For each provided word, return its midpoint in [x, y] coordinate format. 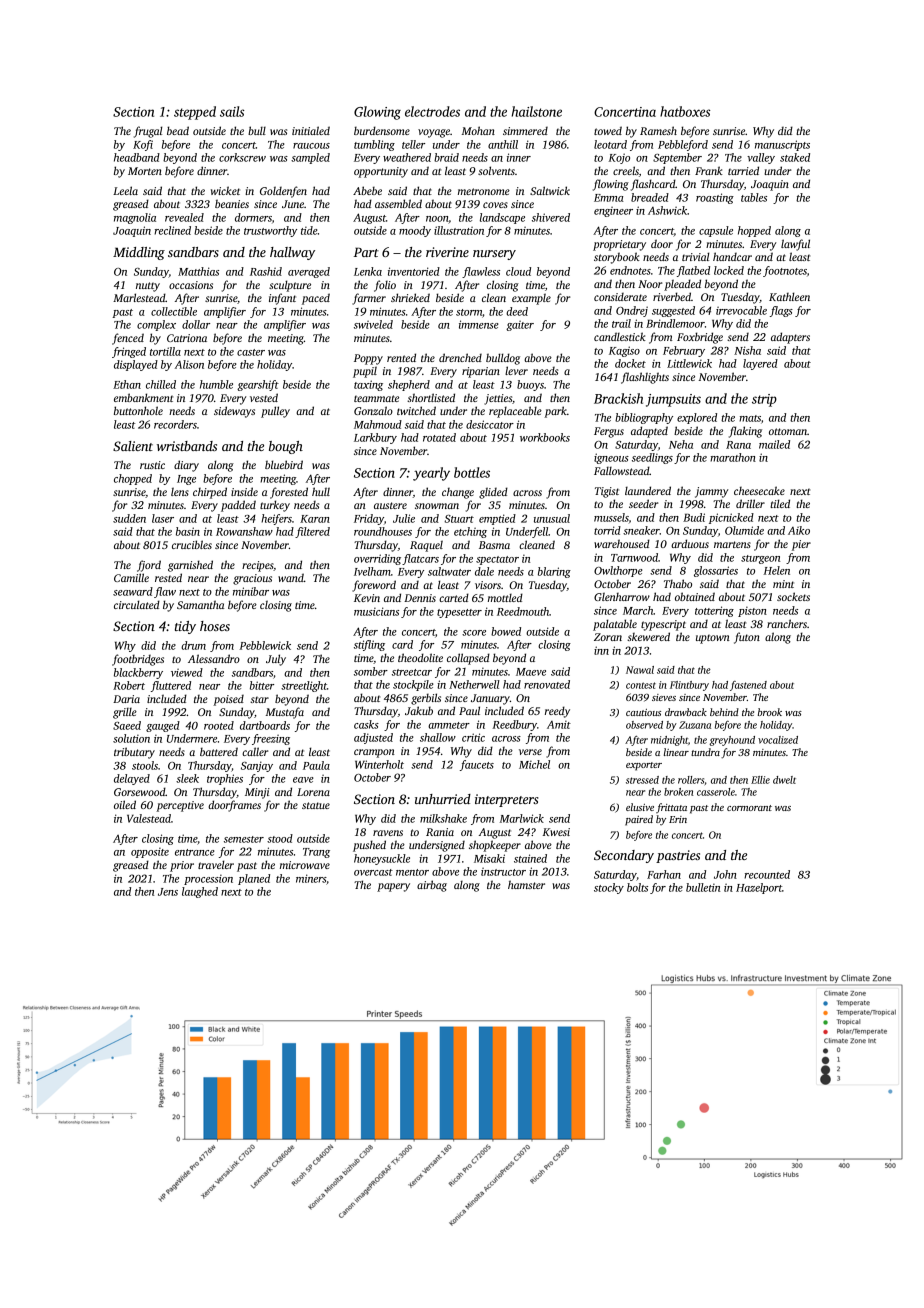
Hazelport [759, 888]
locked [729, 270]
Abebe [367, 190]
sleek [187, 778]
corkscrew [242, 157]
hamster [526, 884]
